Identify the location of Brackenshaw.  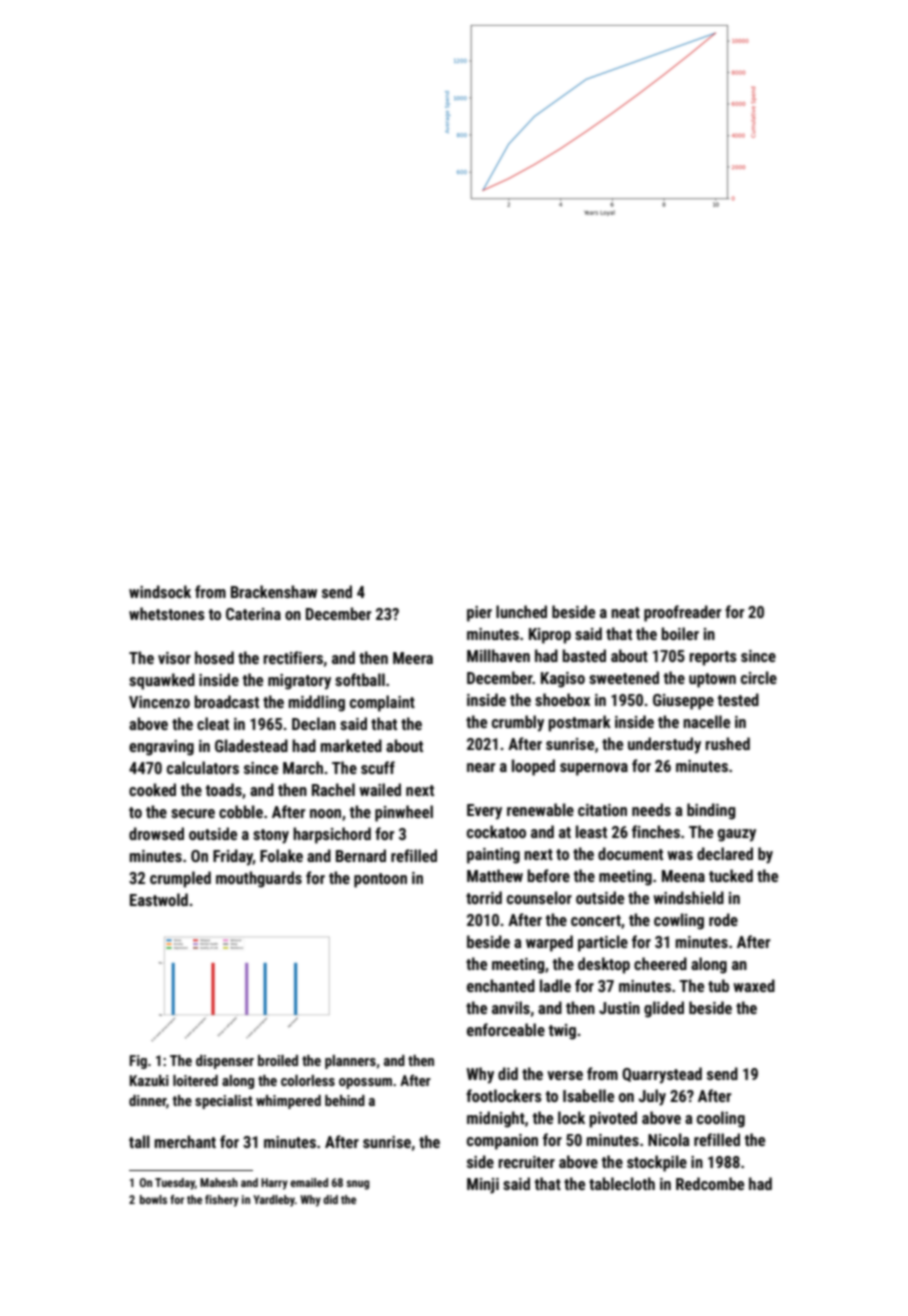
(274, 591).
